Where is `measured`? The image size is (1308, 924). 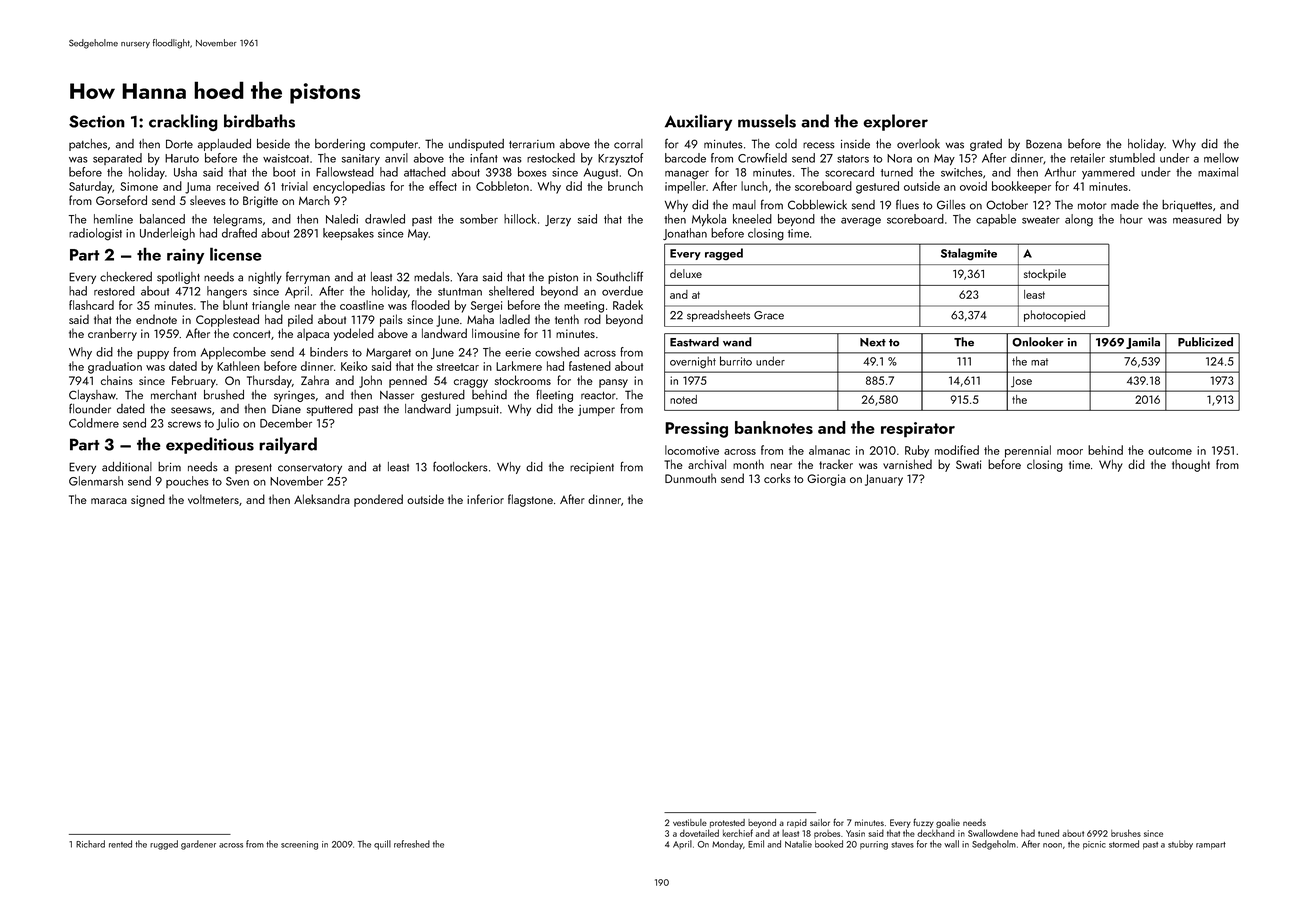
measured is located at coordinates (1197, 219).
